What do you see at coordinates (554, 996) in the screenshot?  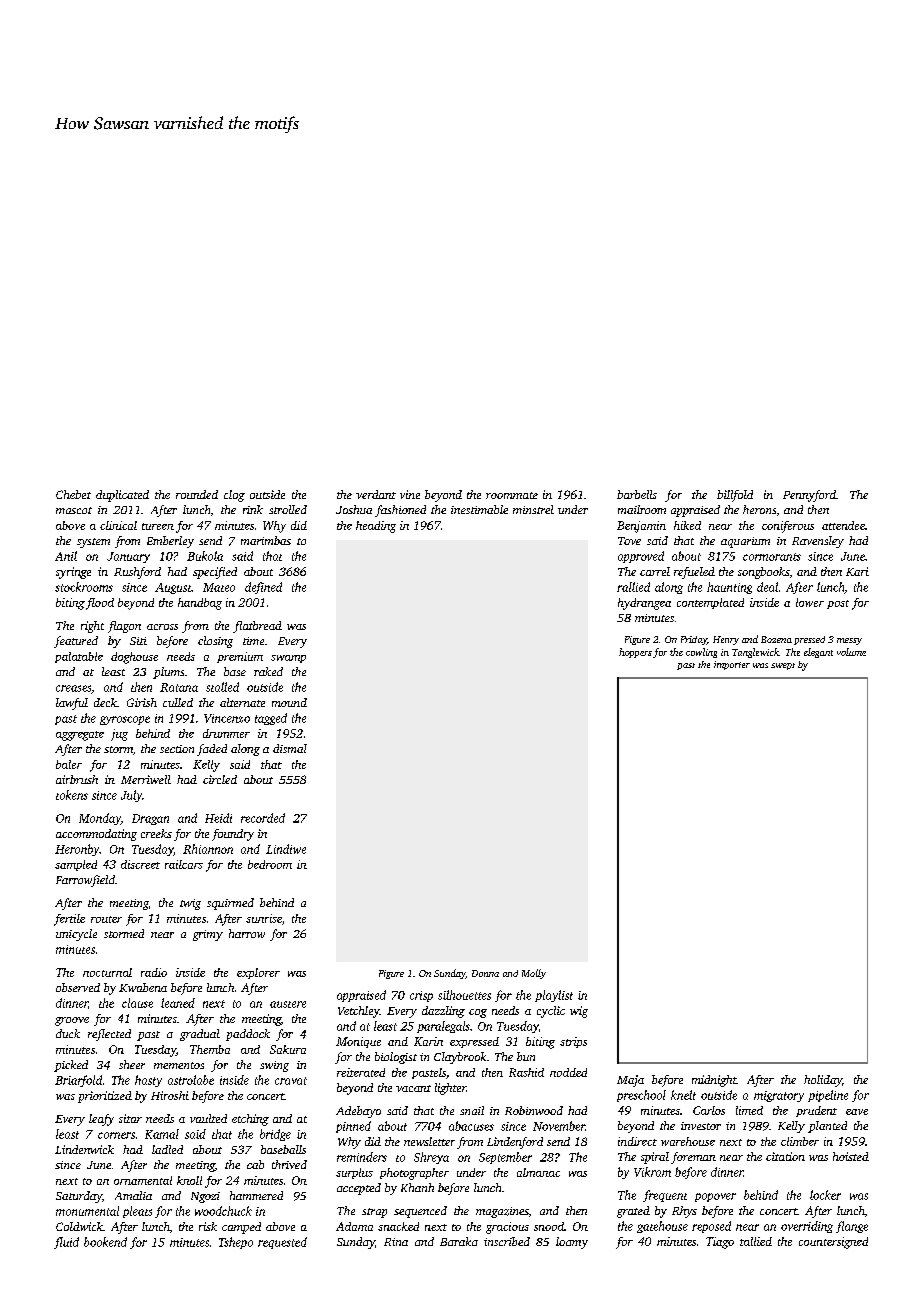 I see `playlist` at bounding box center [554, 996].
